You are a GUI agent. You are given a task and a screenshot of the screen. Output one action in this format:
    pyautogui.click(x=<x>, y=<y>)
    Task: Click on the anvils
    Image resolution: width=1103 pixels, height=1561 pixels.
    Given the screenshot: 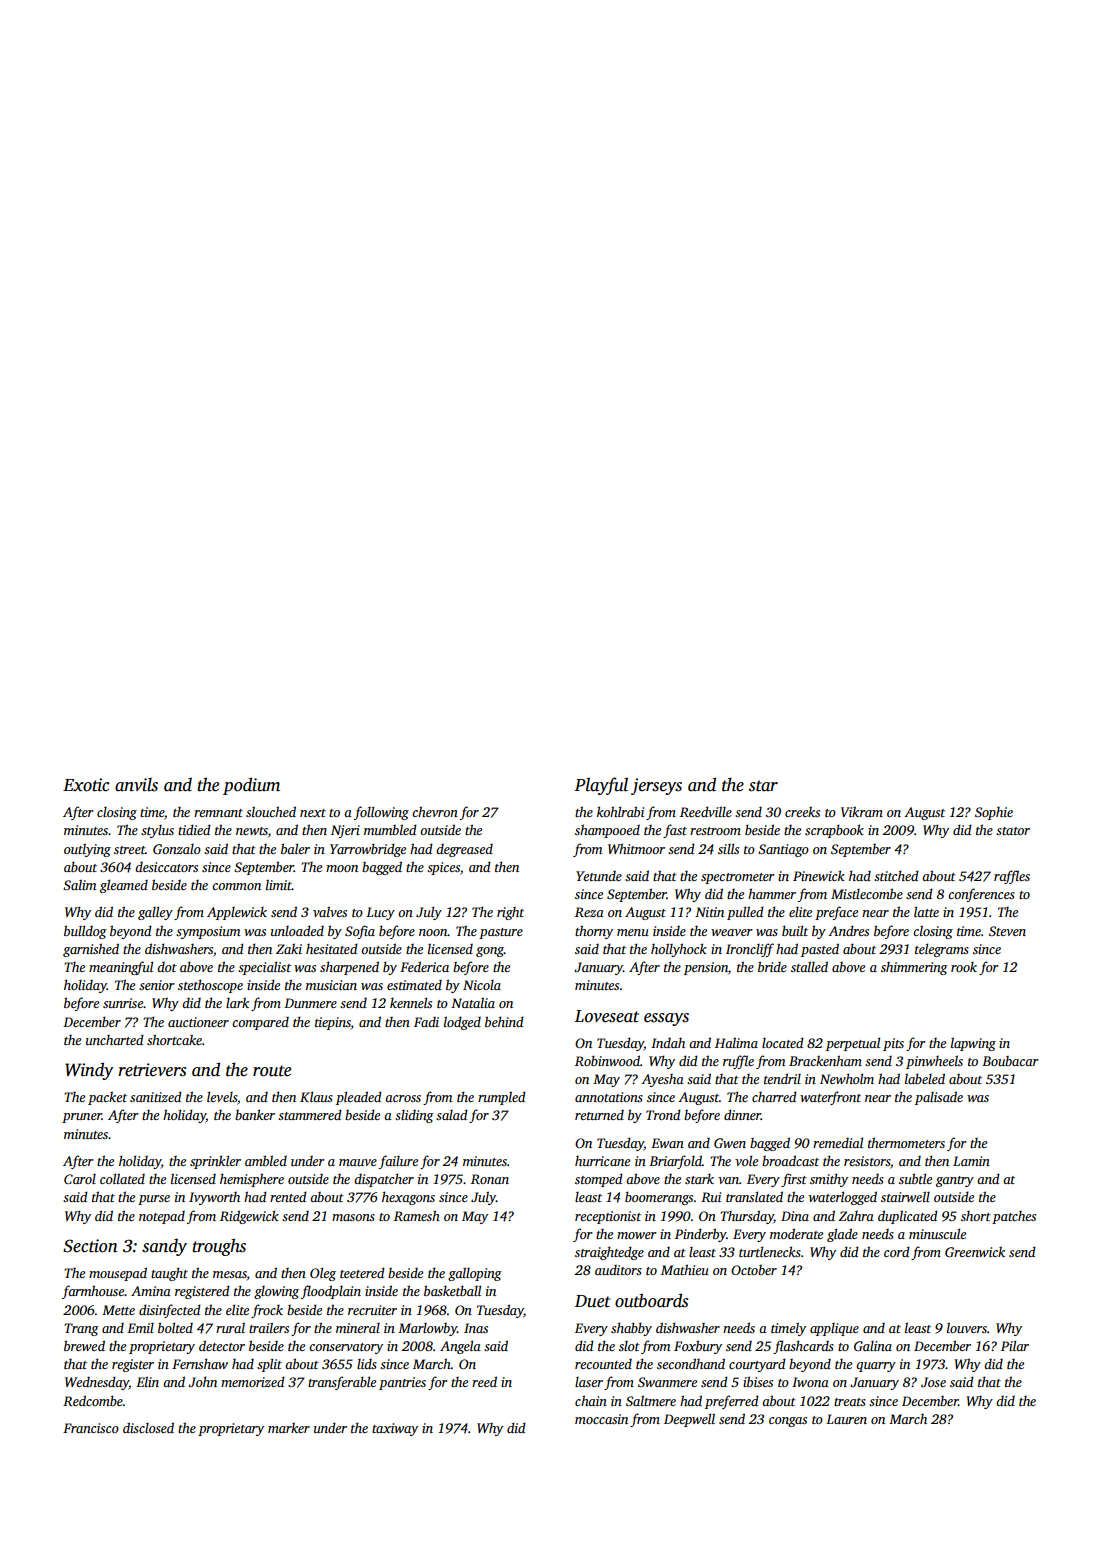 What is the action you would take?
    pyautogui.click(x=136, y=784)
